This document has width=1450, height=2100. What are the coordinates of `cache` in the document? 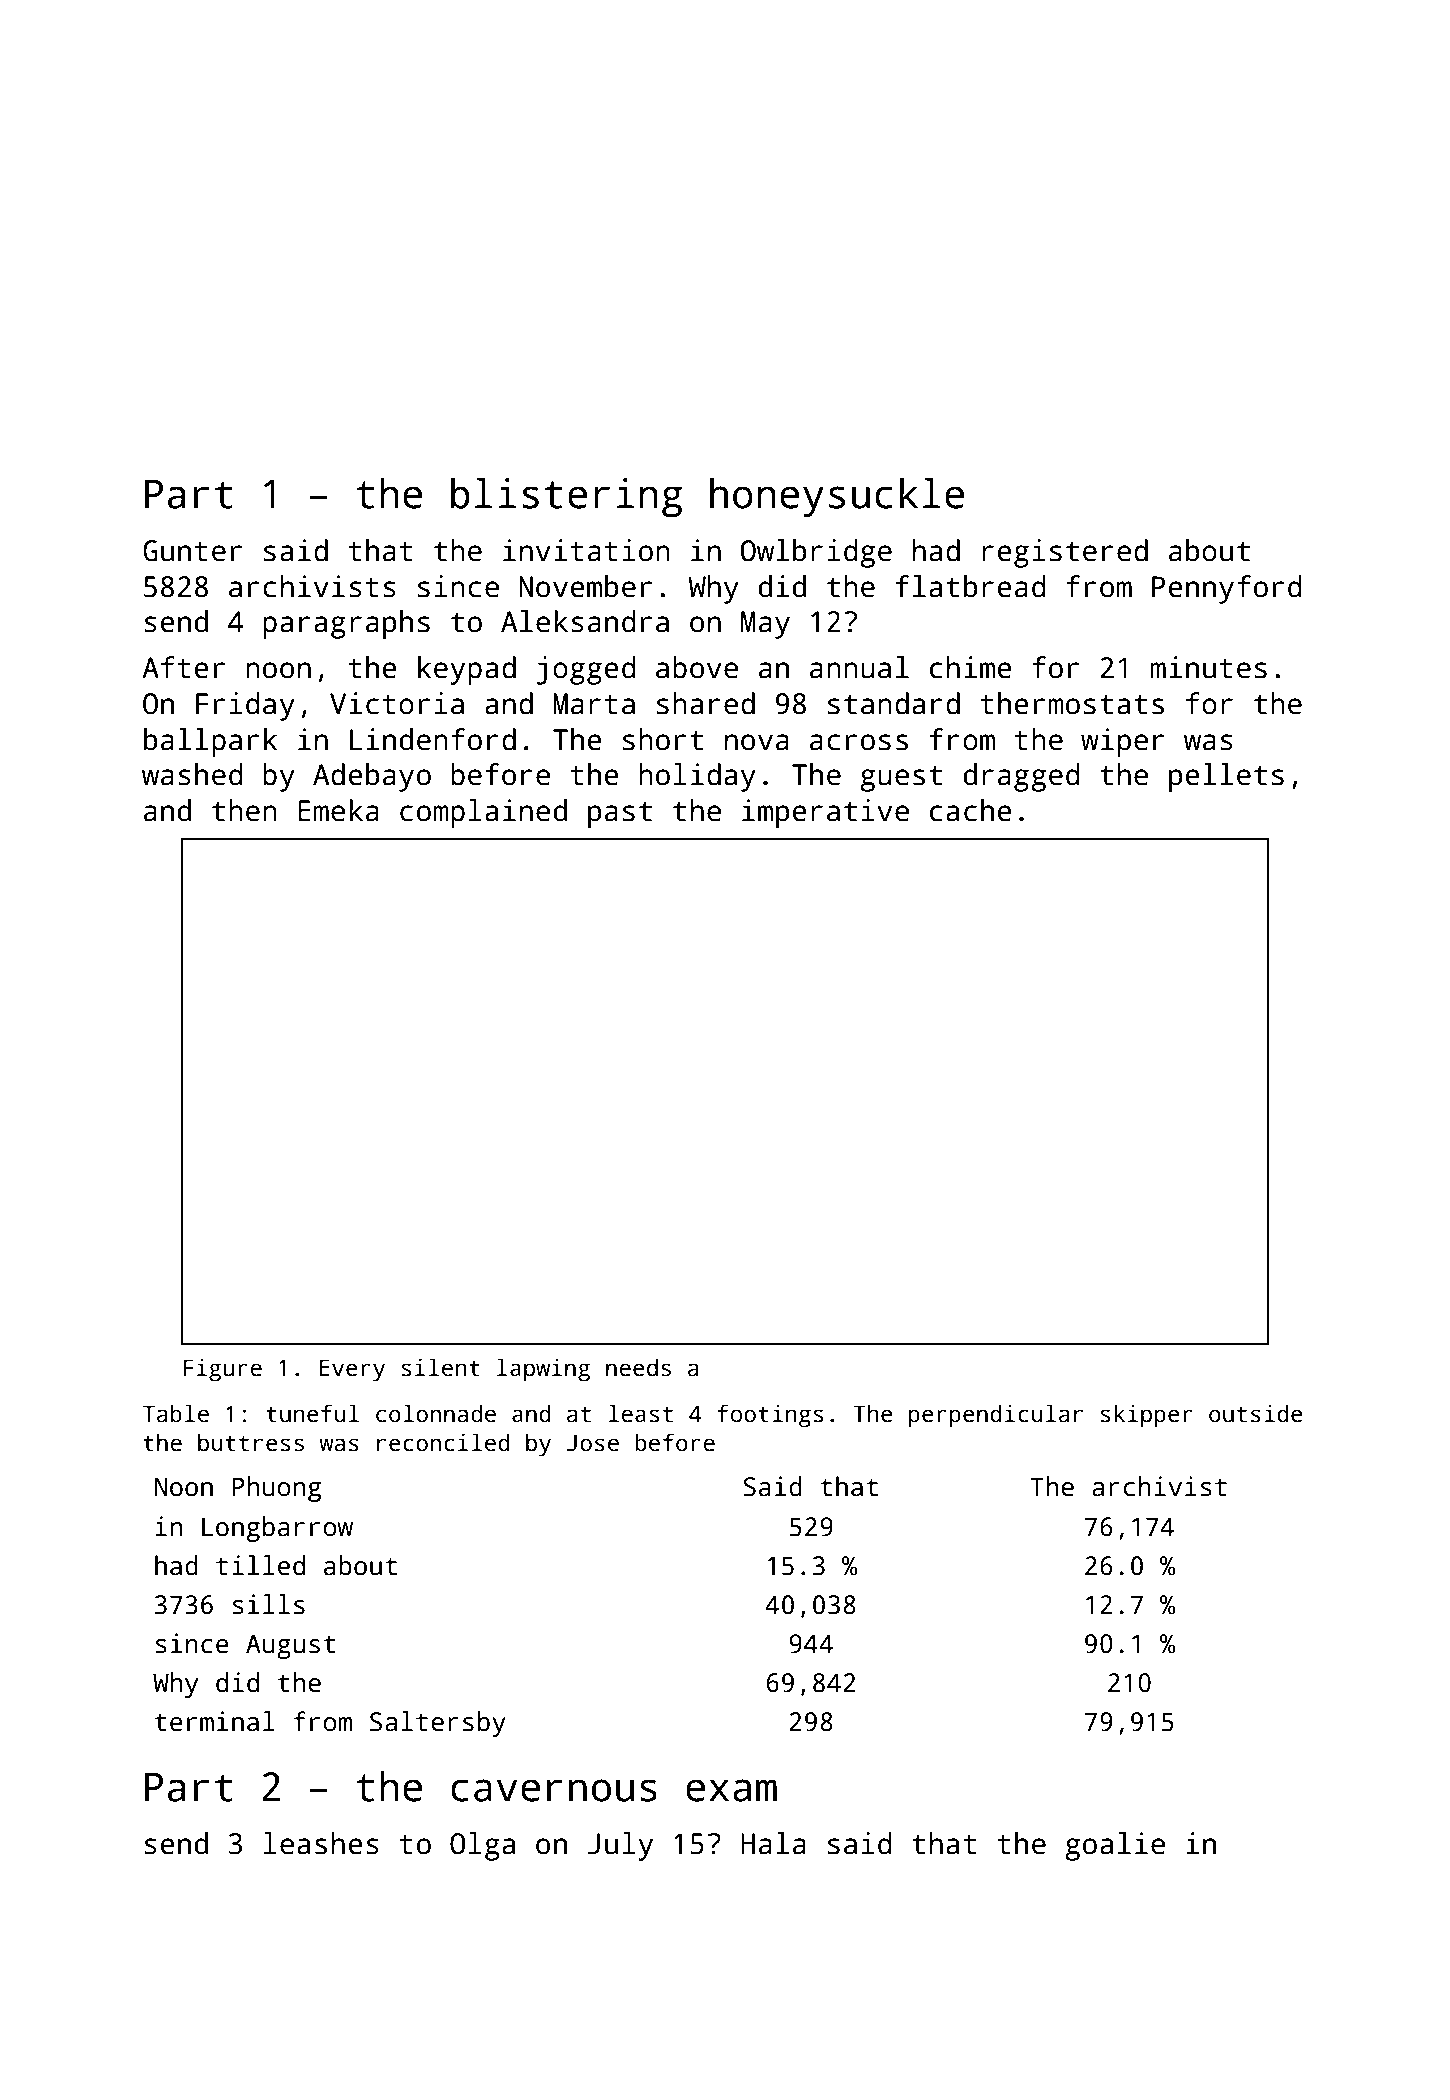 It's located at (971, 810).
